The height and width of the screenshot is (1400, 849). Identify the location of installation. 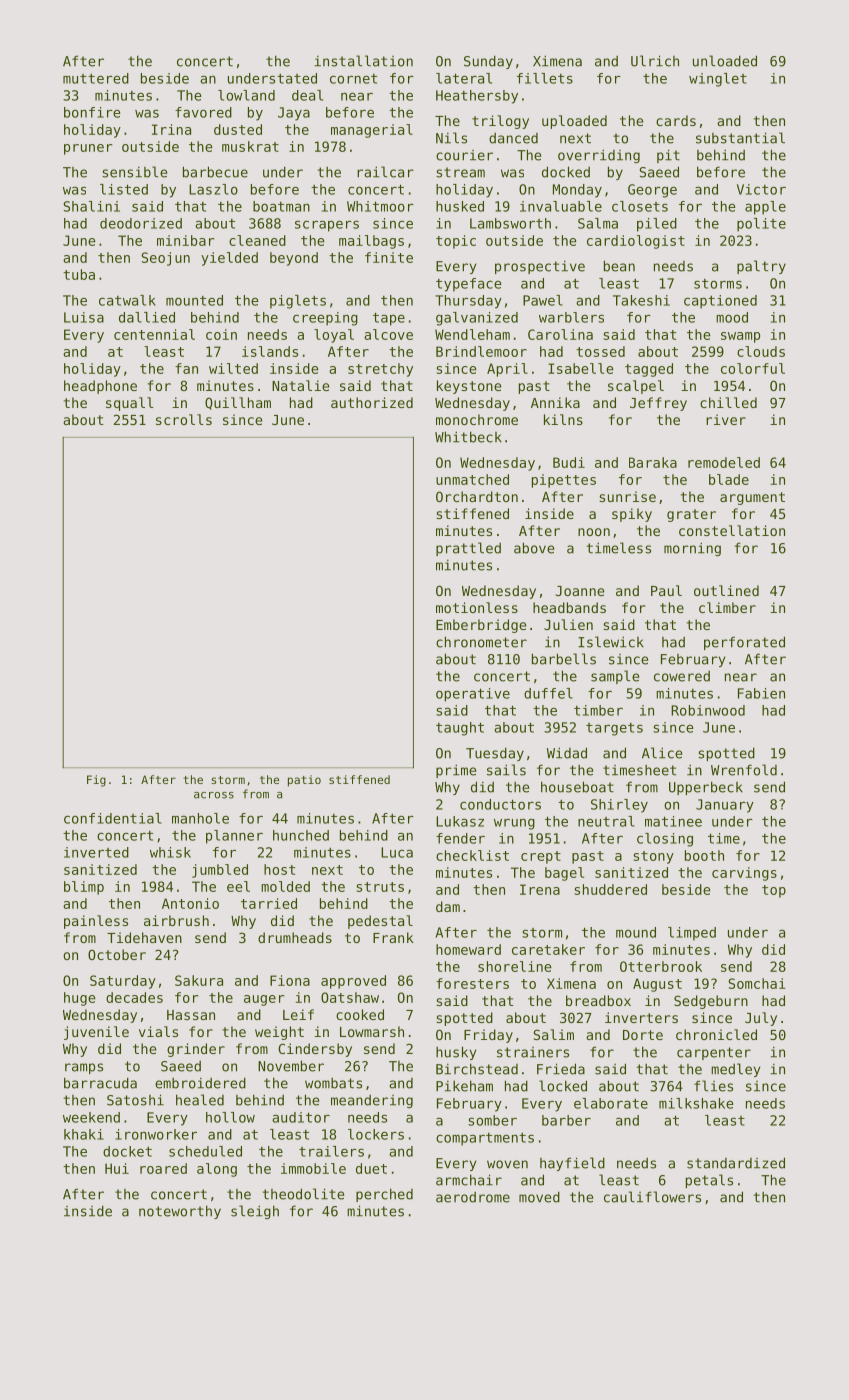
(364, 61).
